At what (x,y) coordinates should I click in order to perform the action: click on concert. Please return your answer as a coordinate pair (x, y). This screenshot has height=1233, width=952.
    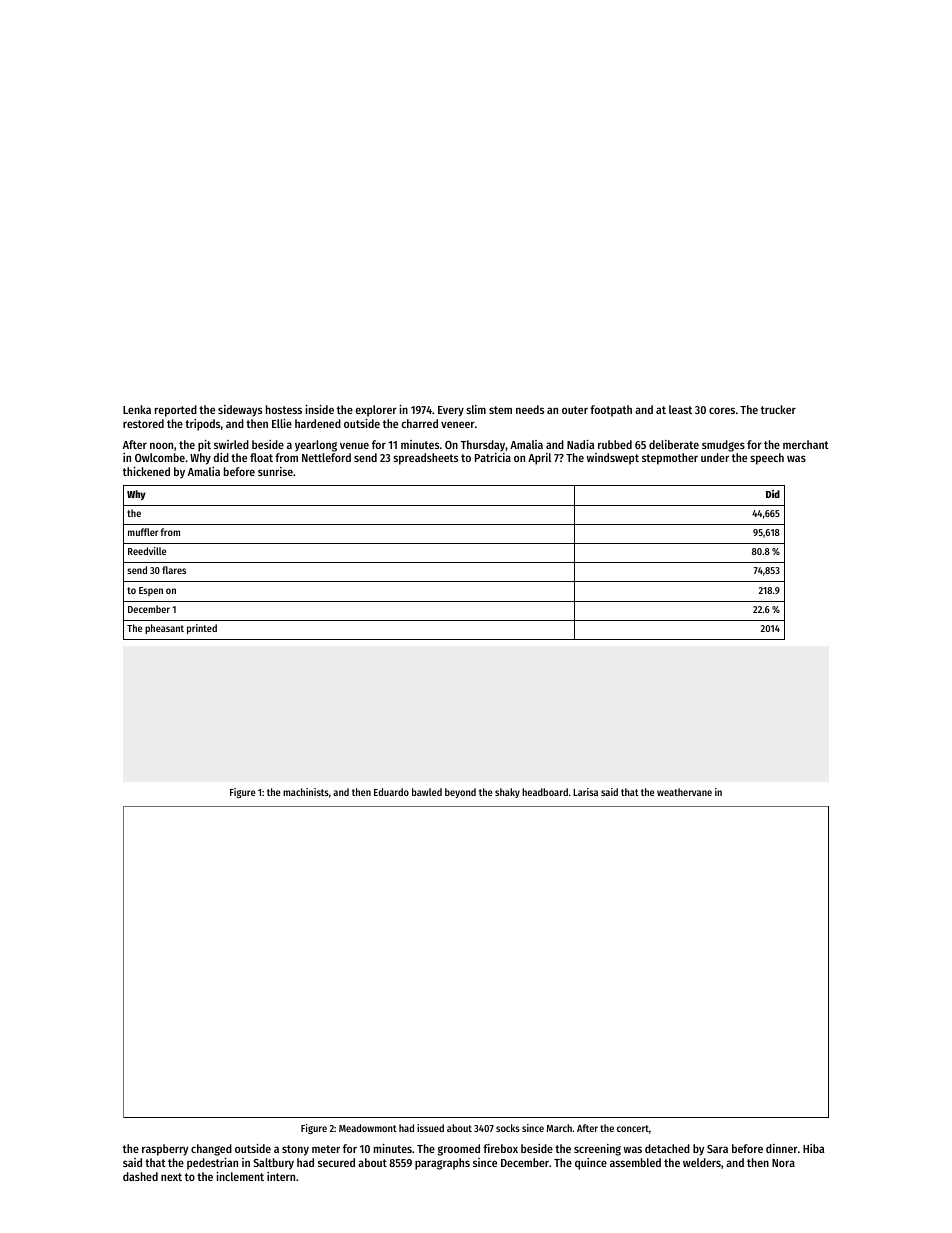
    Looking at the image, I should click on (633, 1128).
